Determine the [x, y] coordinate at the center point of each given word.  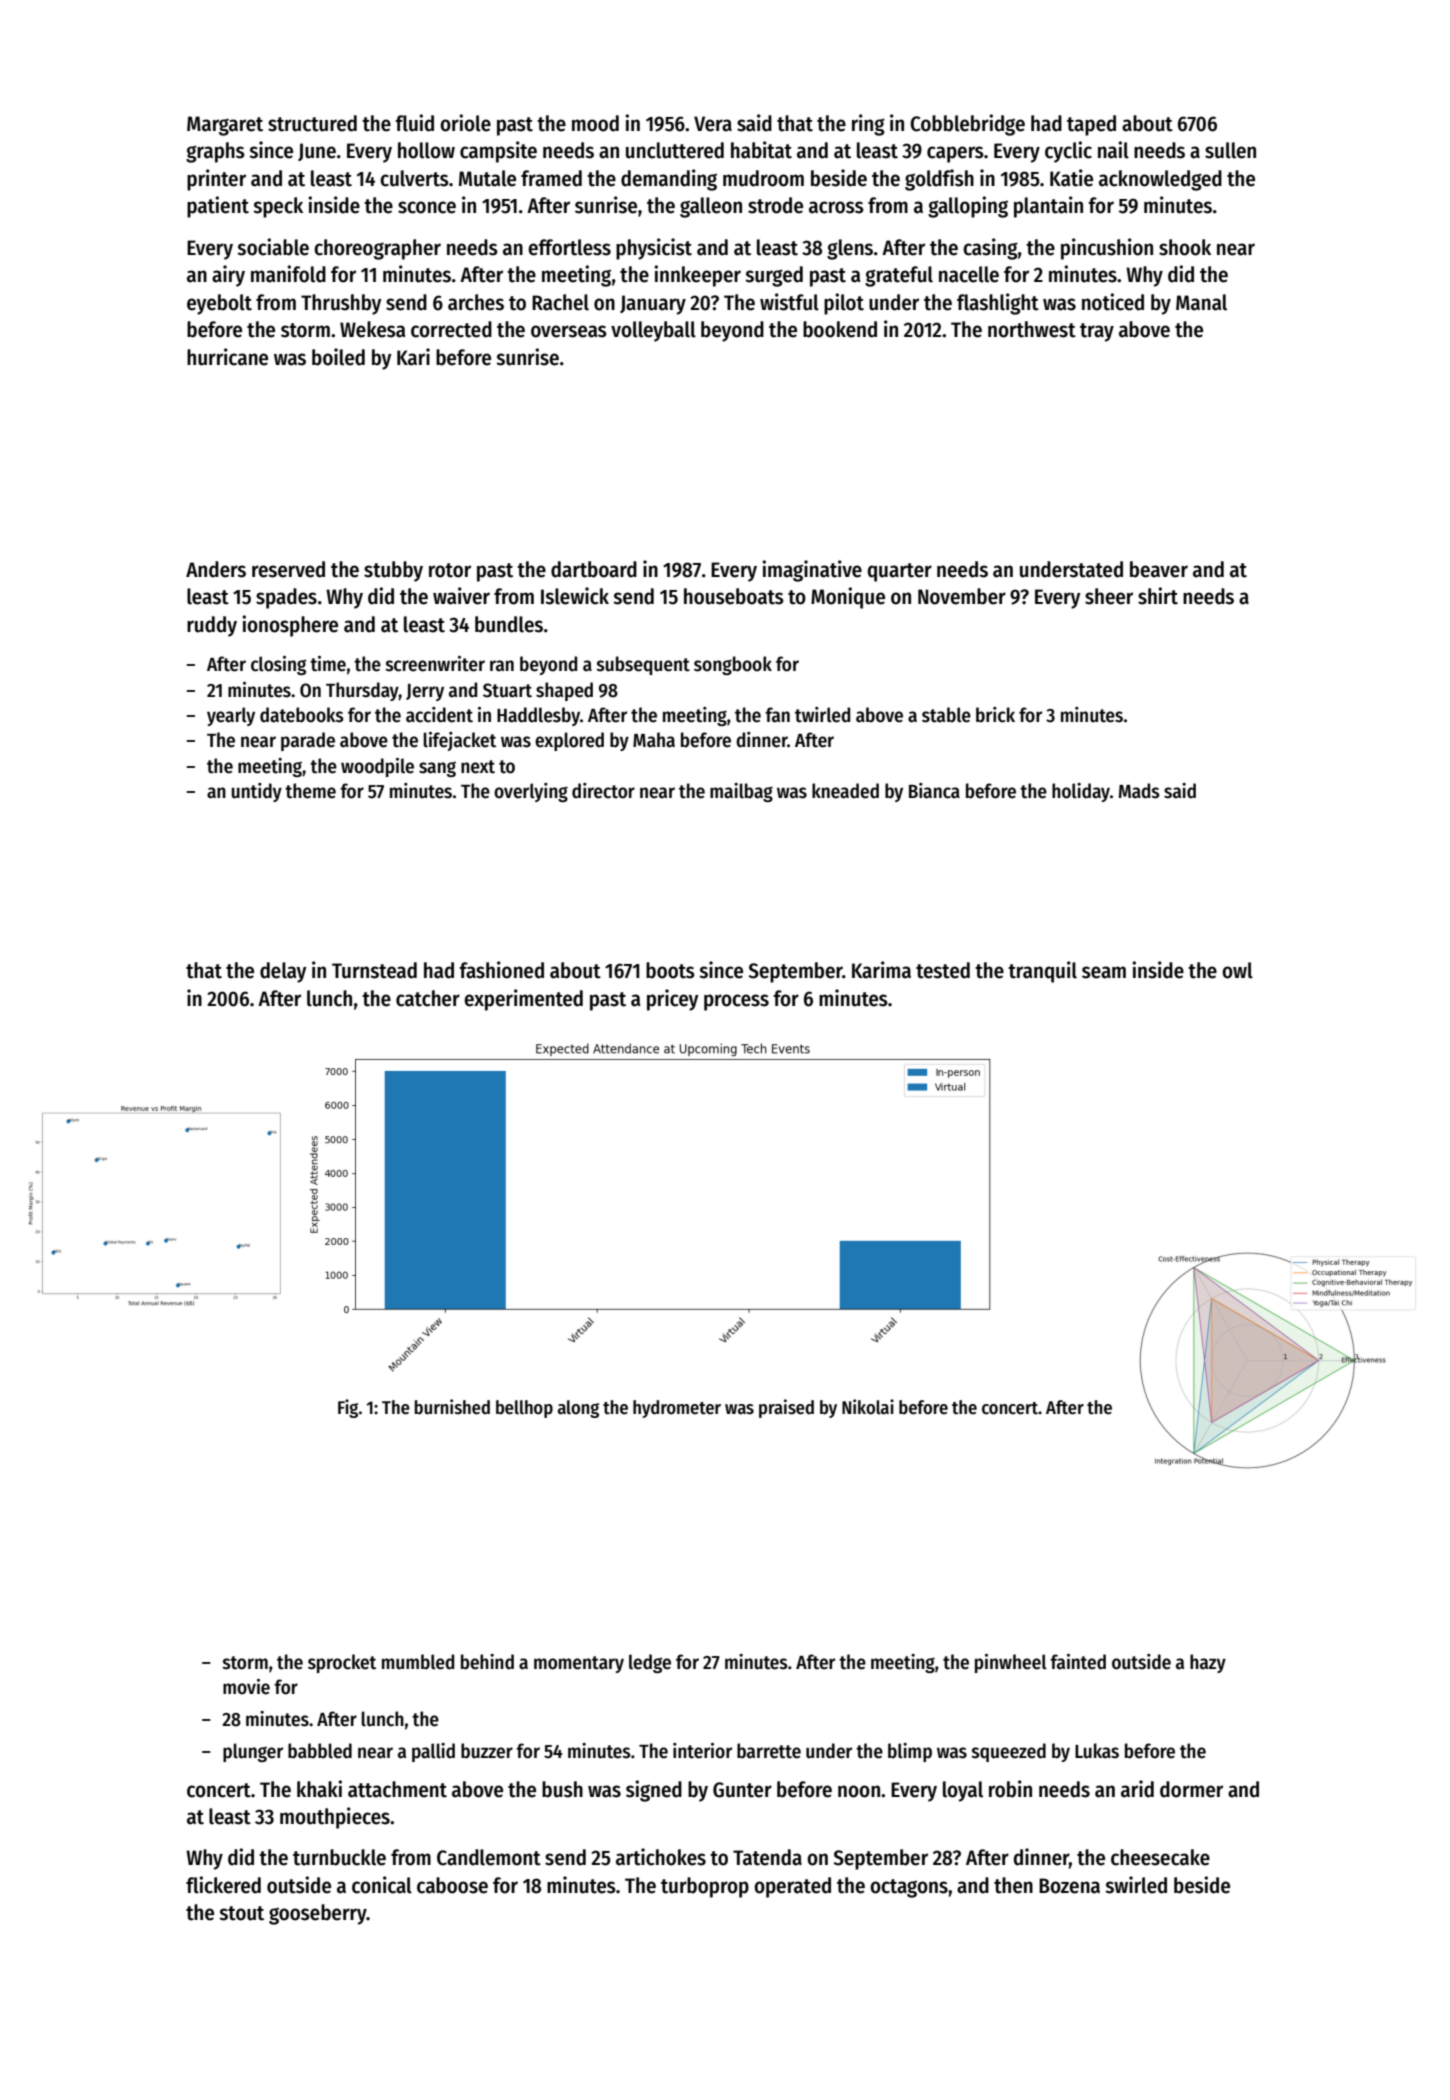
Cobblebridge [967, 125]
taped [1091, 125]
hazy [1208, 1663]
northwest [1032, 329]
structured [312, 123]
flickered [223, 1885]
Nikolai [868, 1407]
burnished [452, 1407]
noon [859, 1791]
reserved [288, 569]
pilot [844, 304]
